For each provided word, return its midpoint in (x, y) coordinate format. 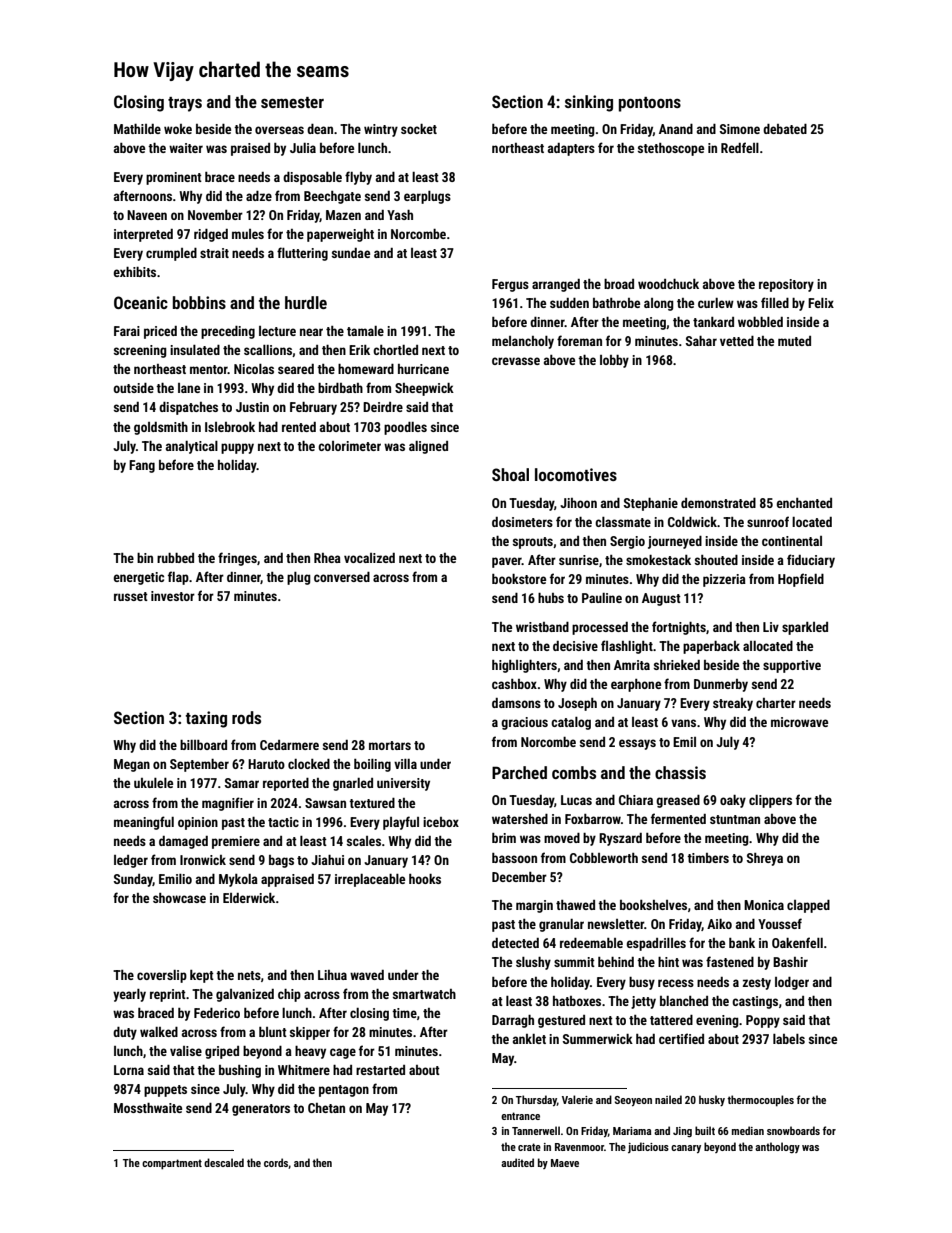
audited (517, 1162)
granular (561, 925)
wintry (381, 130)
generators (261, 1110)
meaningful (144, 823)
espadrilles (656, 944)
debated (785, 129)
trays (185, 104)
